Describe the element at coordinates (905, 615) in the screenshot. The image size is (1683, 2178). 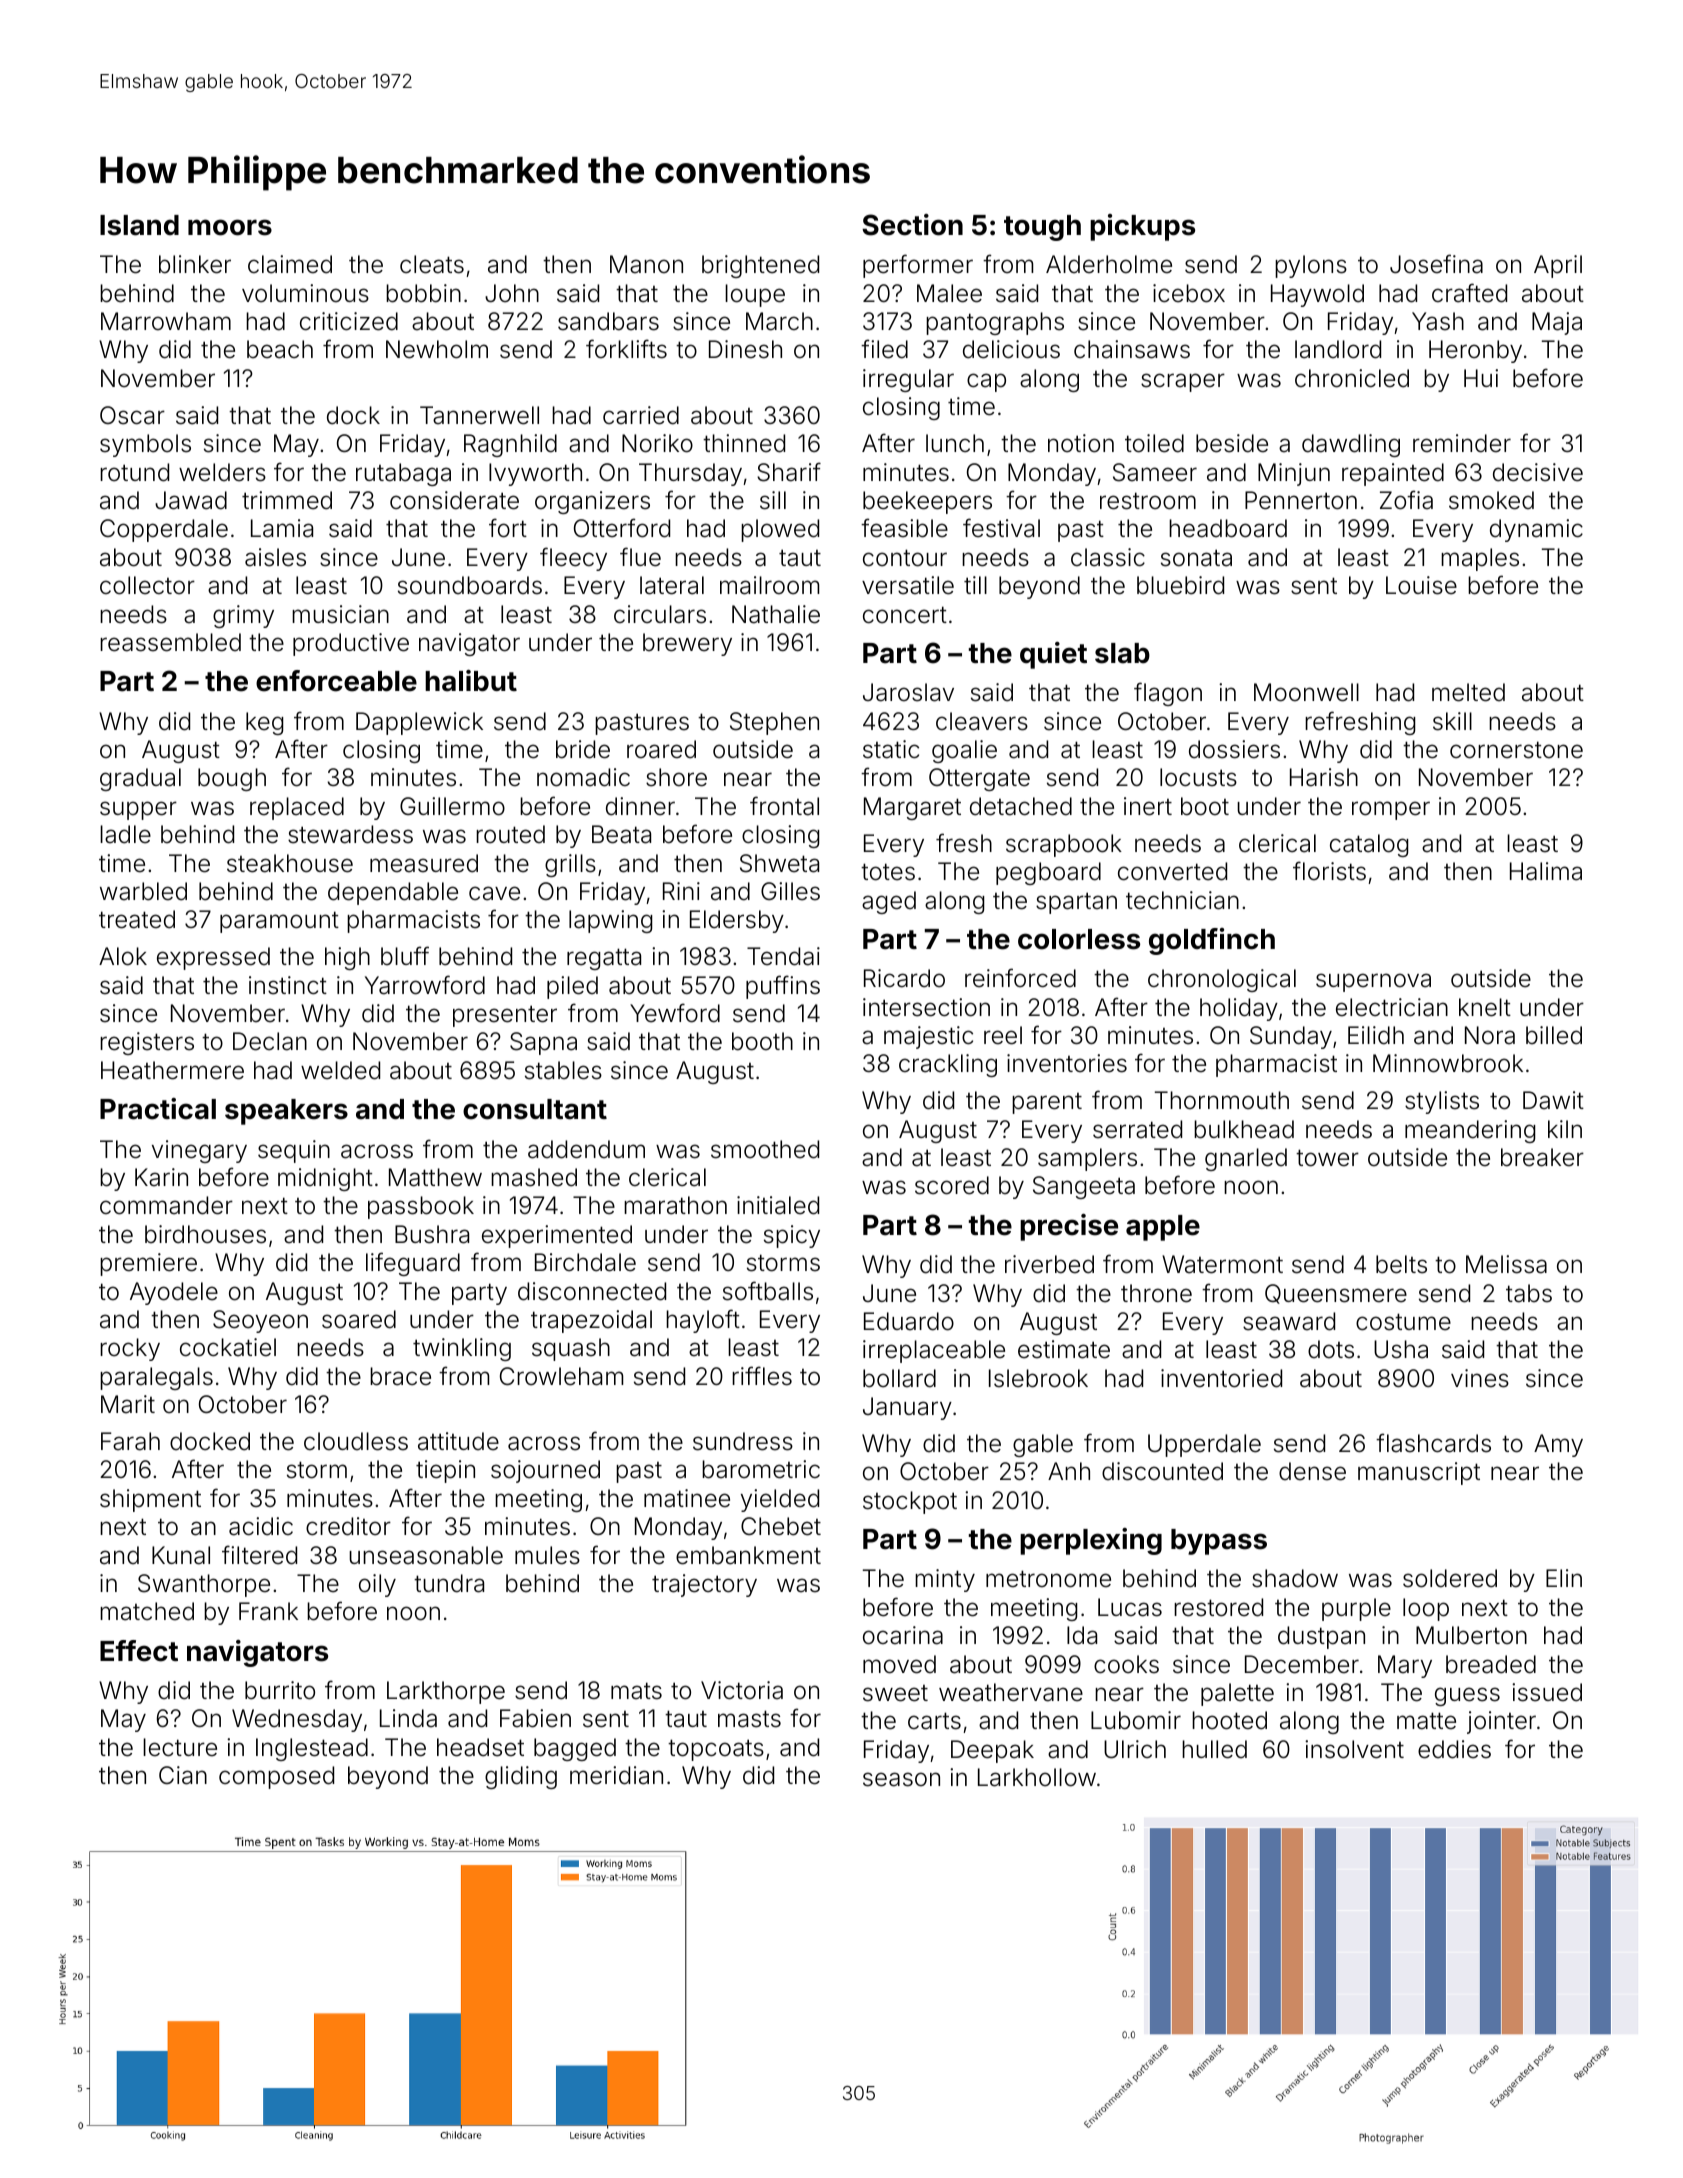
I see `concert` at that location.
